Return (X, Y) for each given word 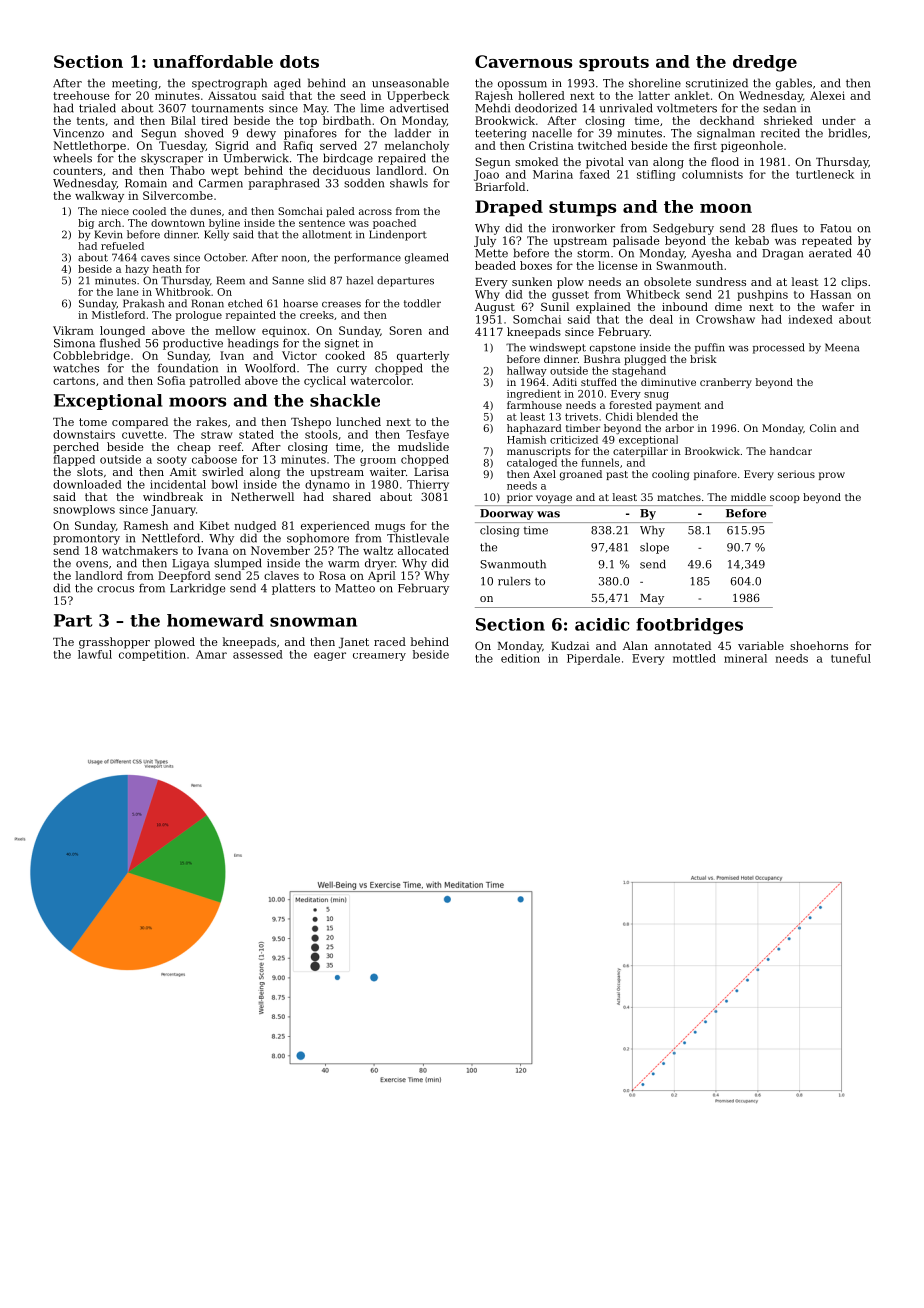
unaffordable (213, 61)
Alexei (827, 95)
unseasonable (410, 83)
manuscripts (539, 452)
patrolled (215, 381)
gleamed (426, 258)
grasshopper (114, 643)
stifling (656, 175)
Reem (231, 280)
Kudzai (570, 645)
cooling (670, 475)
